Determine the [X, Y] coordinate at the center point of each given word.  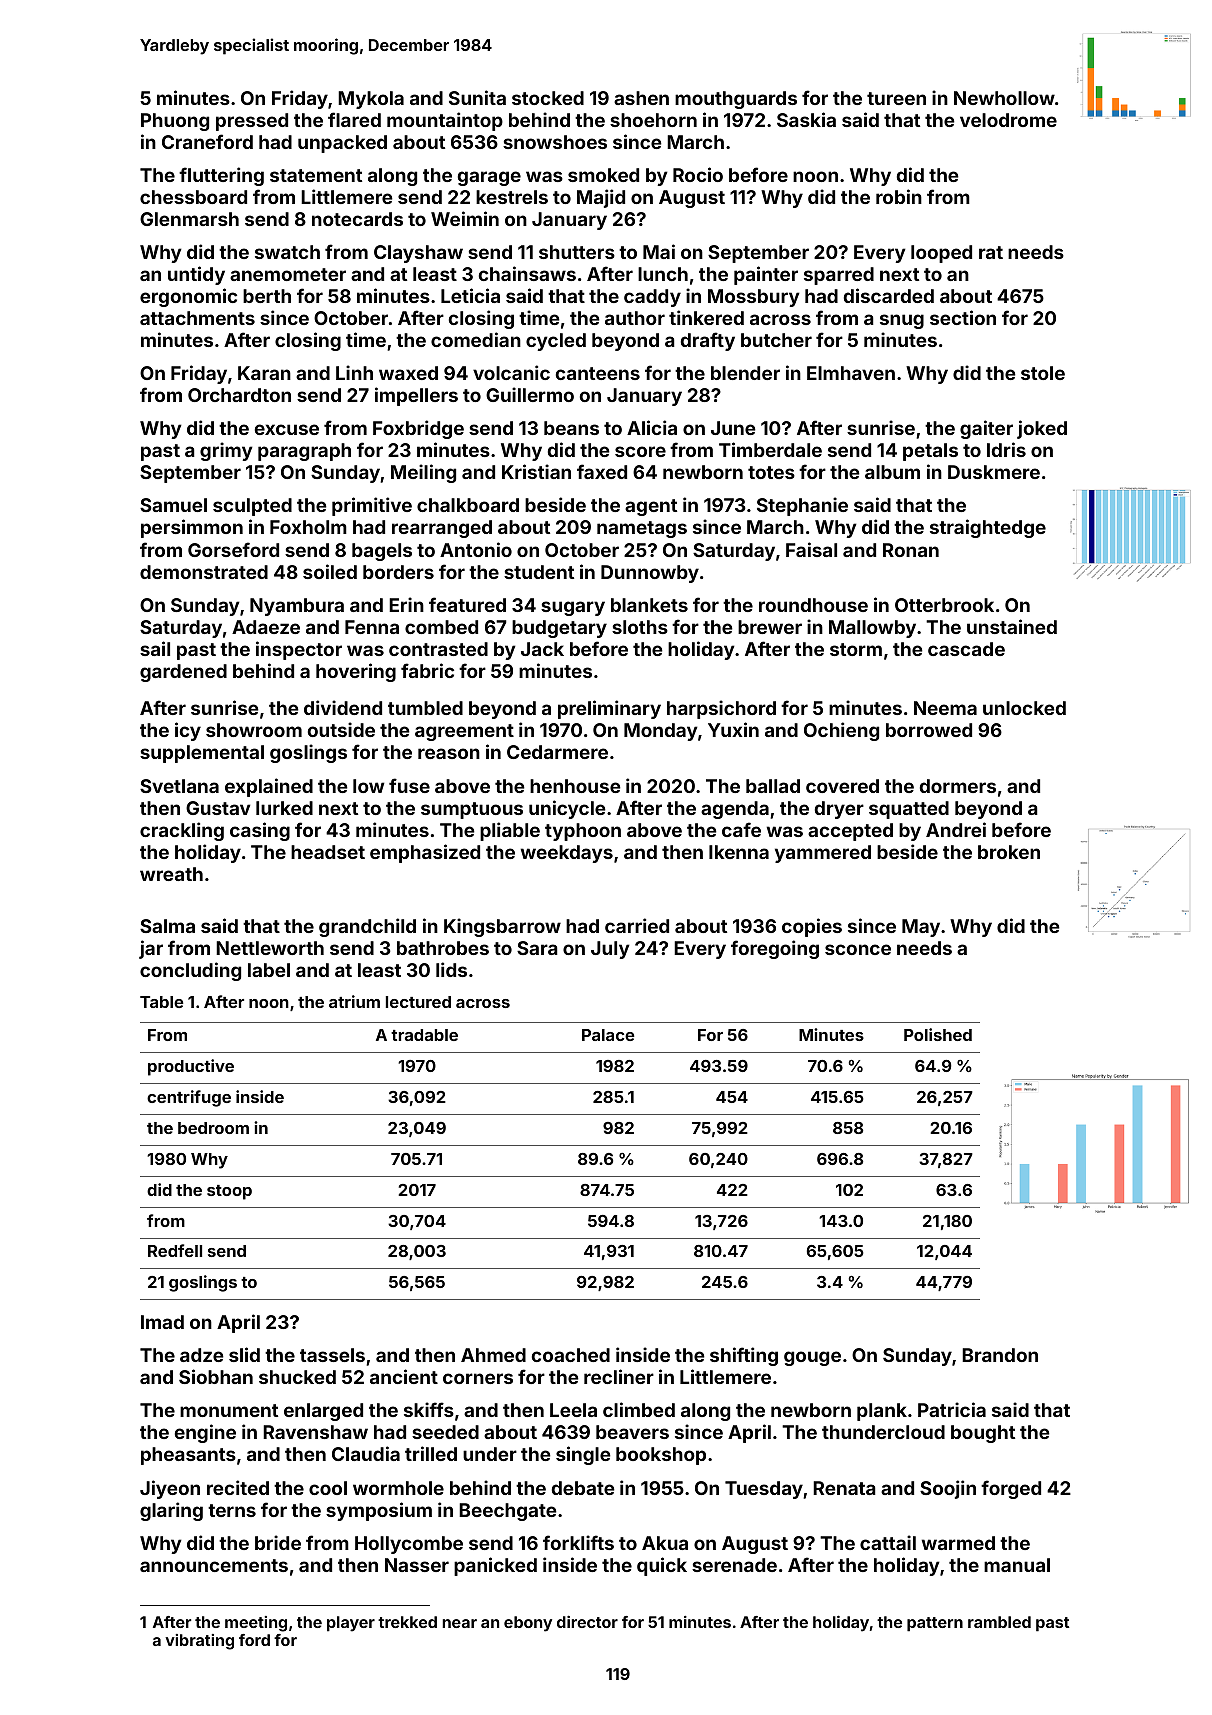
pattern [935, 1624]
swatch [287, 252]
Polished [938, 1034]
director [587, 1621]
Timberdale [770, 449]
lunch [663, 274]
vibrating [199, 1642]
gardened [183, 673]
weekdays [567, 854]
